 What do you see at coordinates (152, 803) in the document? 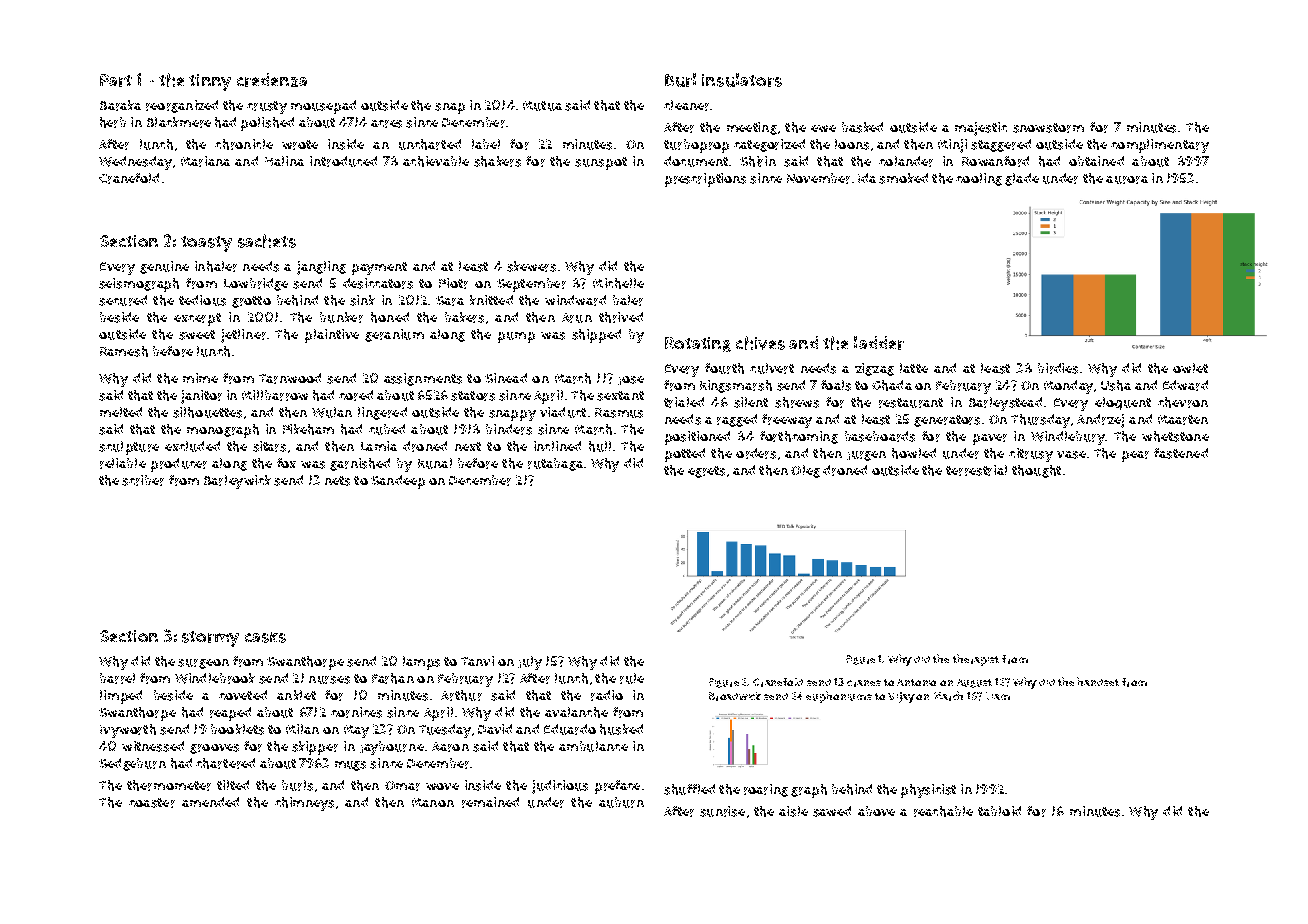
I see `coaster` at bounding box center [152, 803].
